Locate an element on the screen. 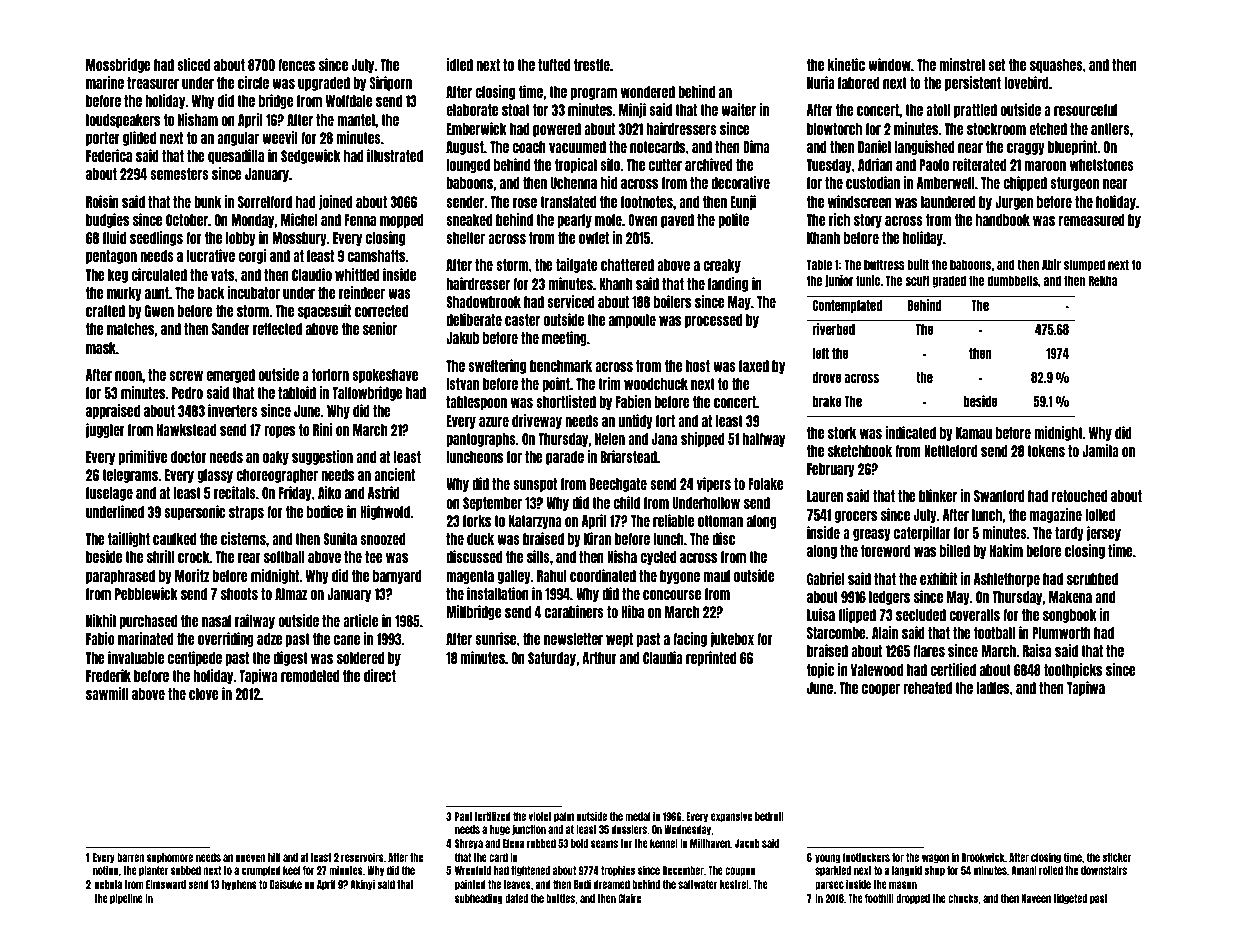 The image size is (1233, 952). minstrel is located at coordinates (962, 64).
